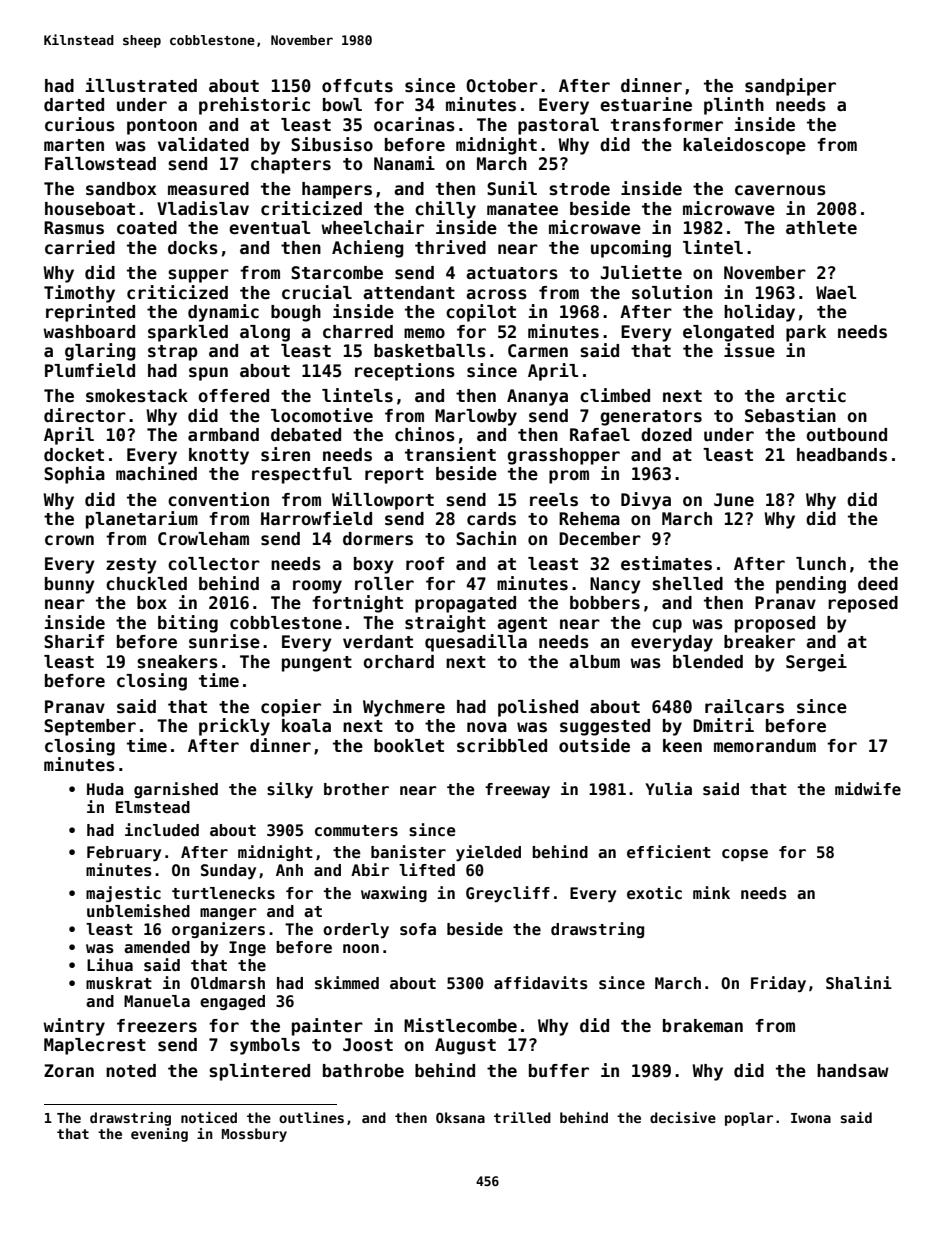  I want to click on Sharif, so click(74, 641).
